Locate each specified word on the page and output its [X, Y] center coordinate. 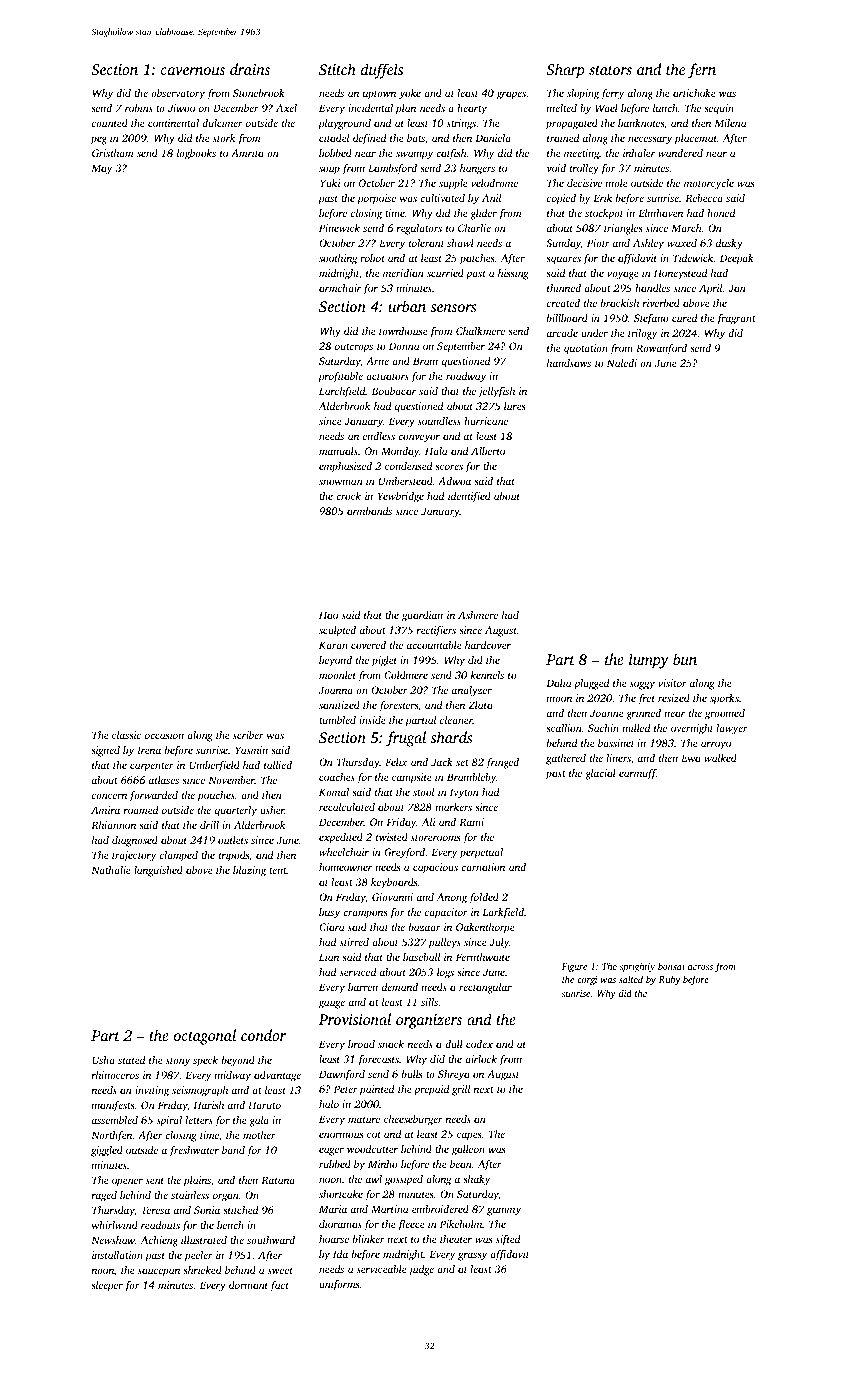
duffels [382, 71]
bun [685, 659]
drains [250, 69]
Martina [389, 1209]
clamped [179, 856]
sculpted [337, 631]
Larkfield [503, 913]
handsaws [569, 363]
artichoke [694, 93]
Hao [328, 615]
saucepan [159, 1272]
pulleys [444, 943]
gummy [504, 1211]
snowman [340, 482]
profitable [340, 377]
